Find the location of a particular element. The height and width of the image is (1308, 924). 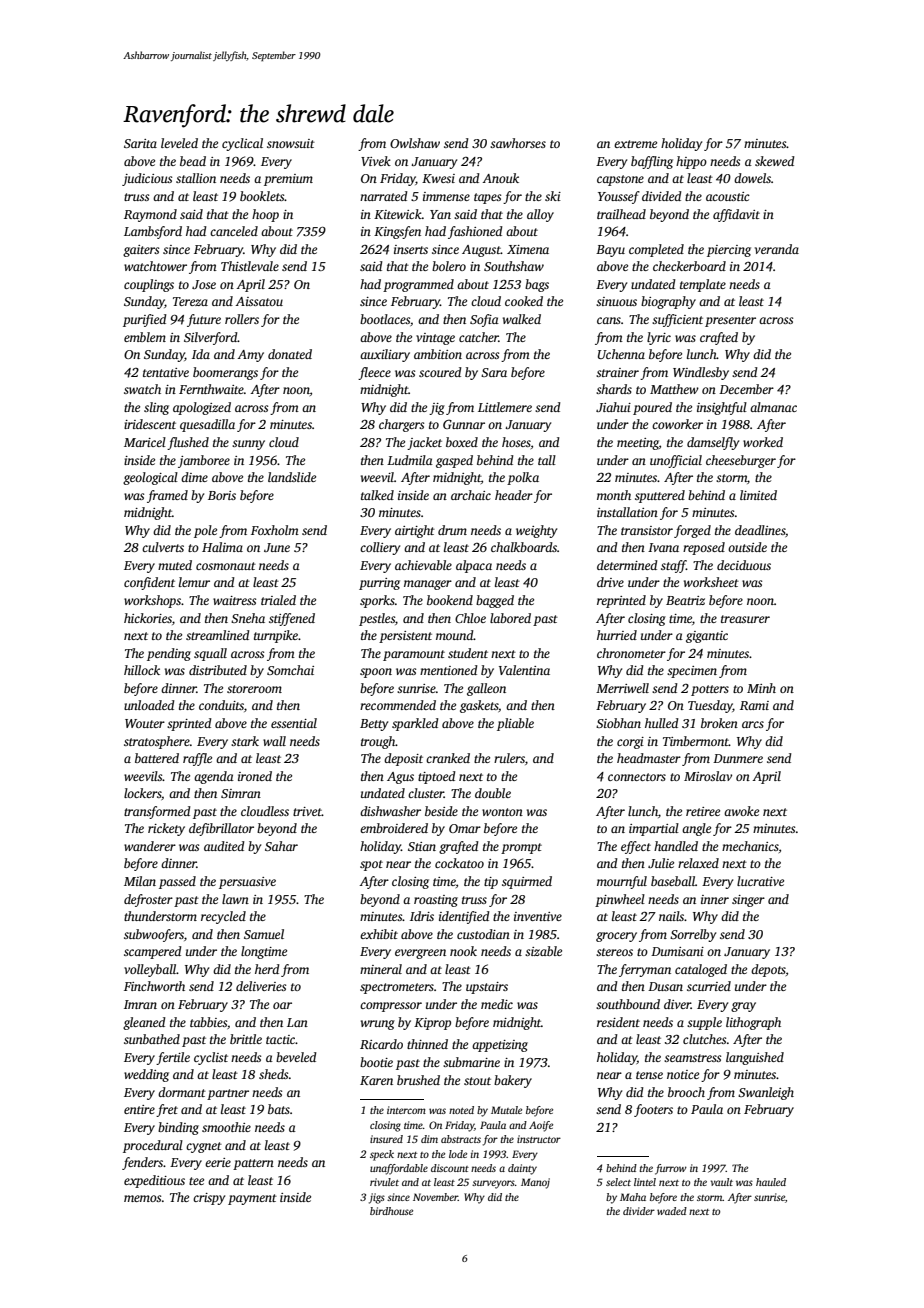

crafted is located at coordinates (719, 338).
